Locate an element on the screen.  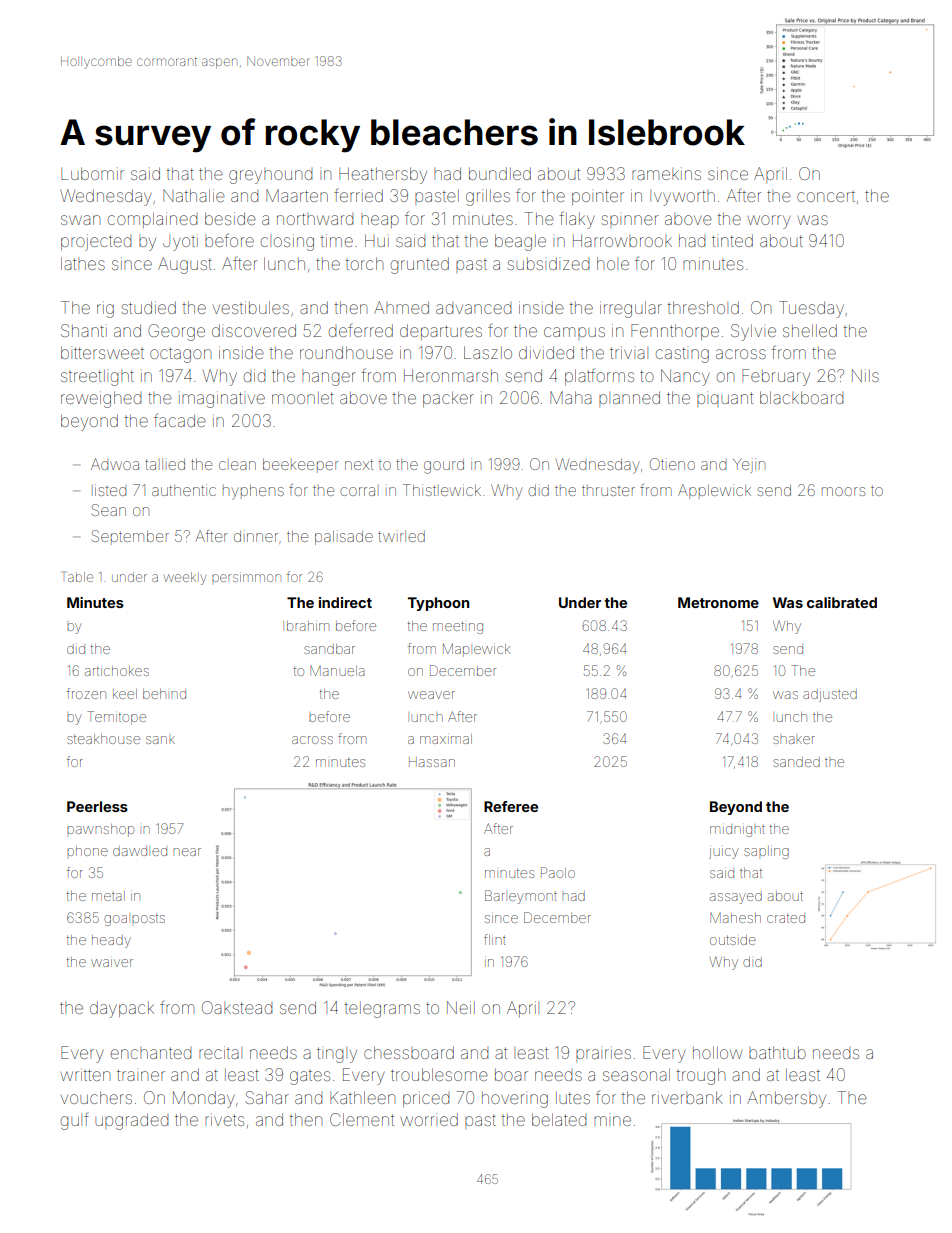
hyphens is located at coordinates (253, 492).
